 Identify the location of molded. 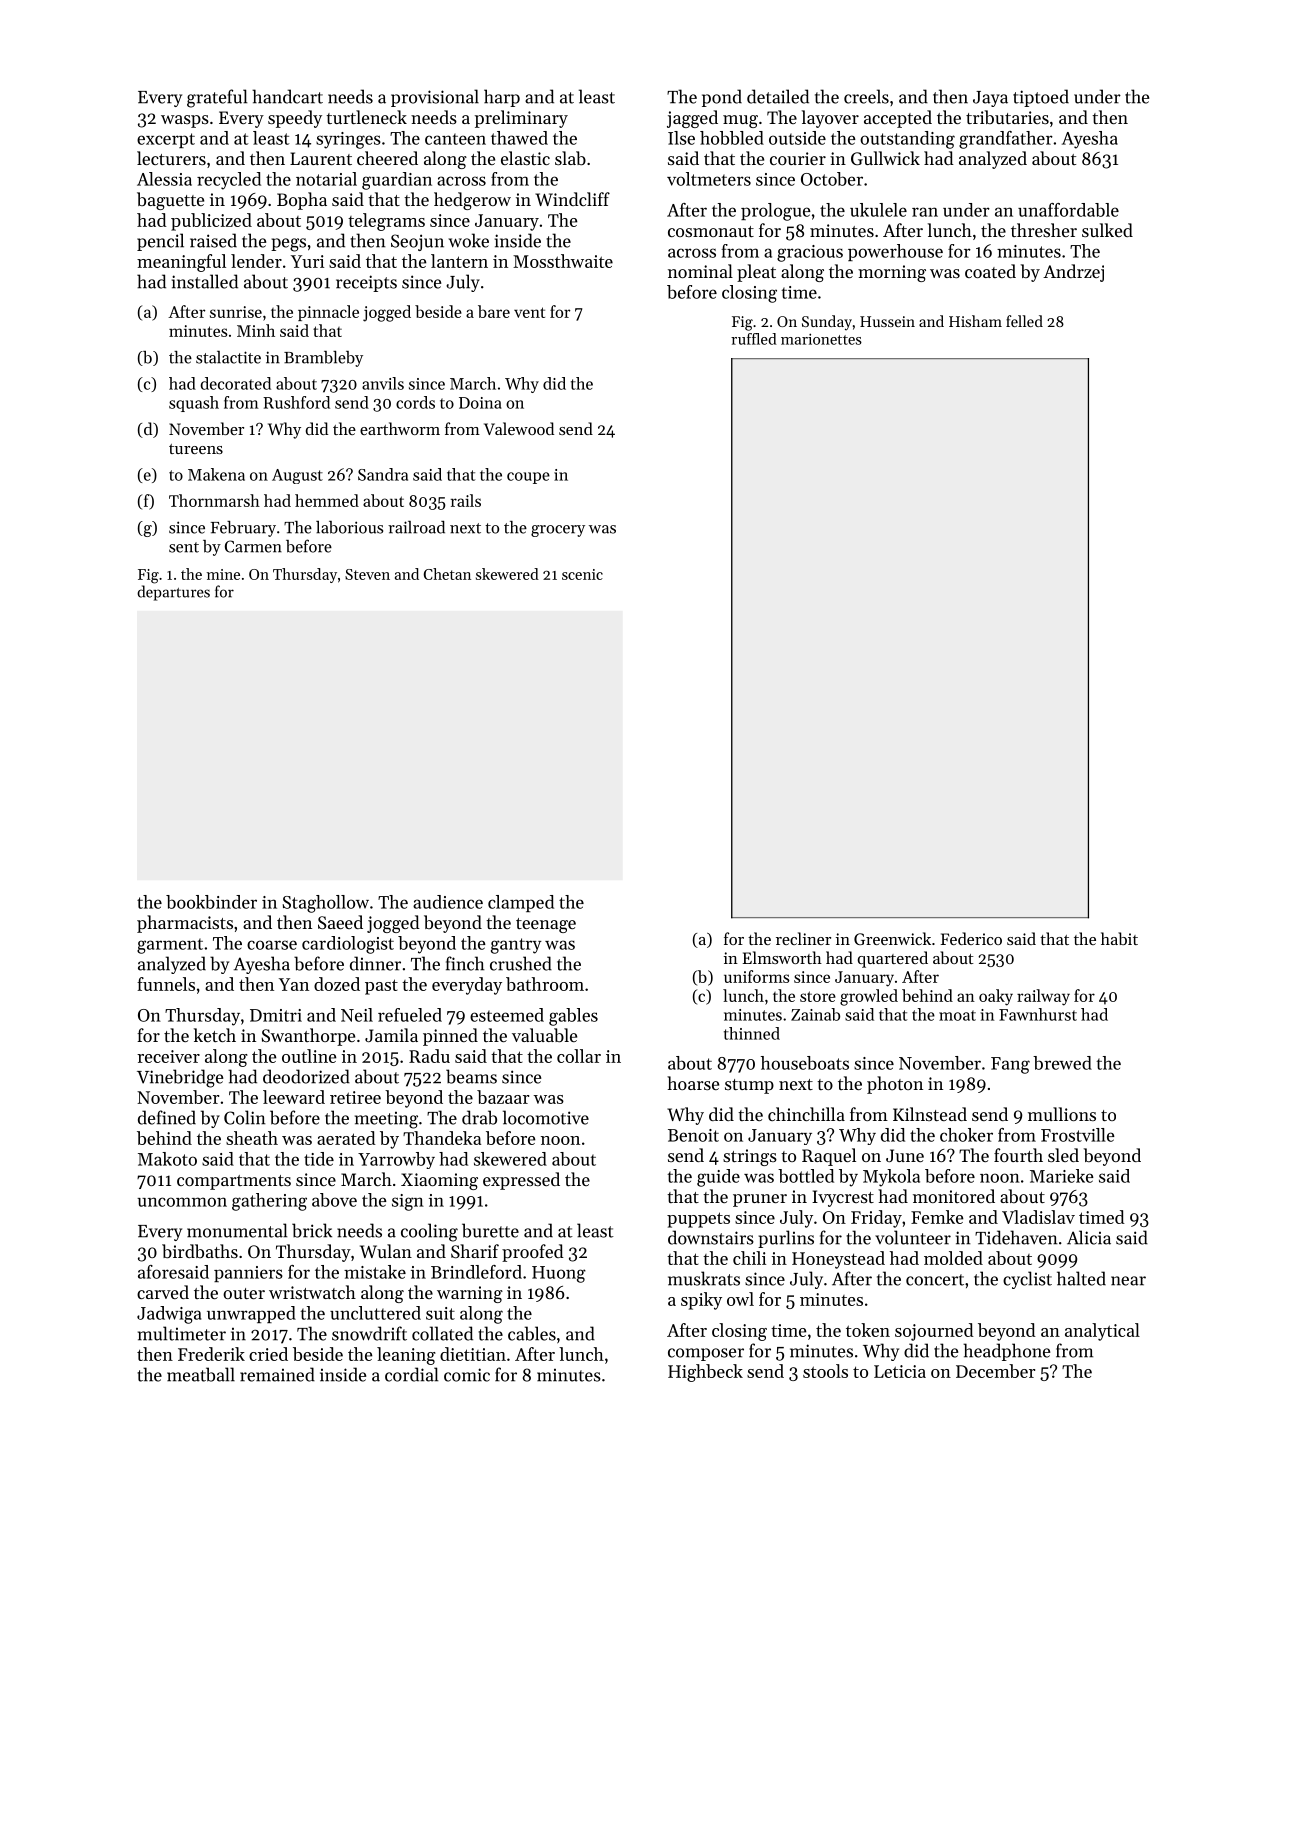
(953, 1258).
